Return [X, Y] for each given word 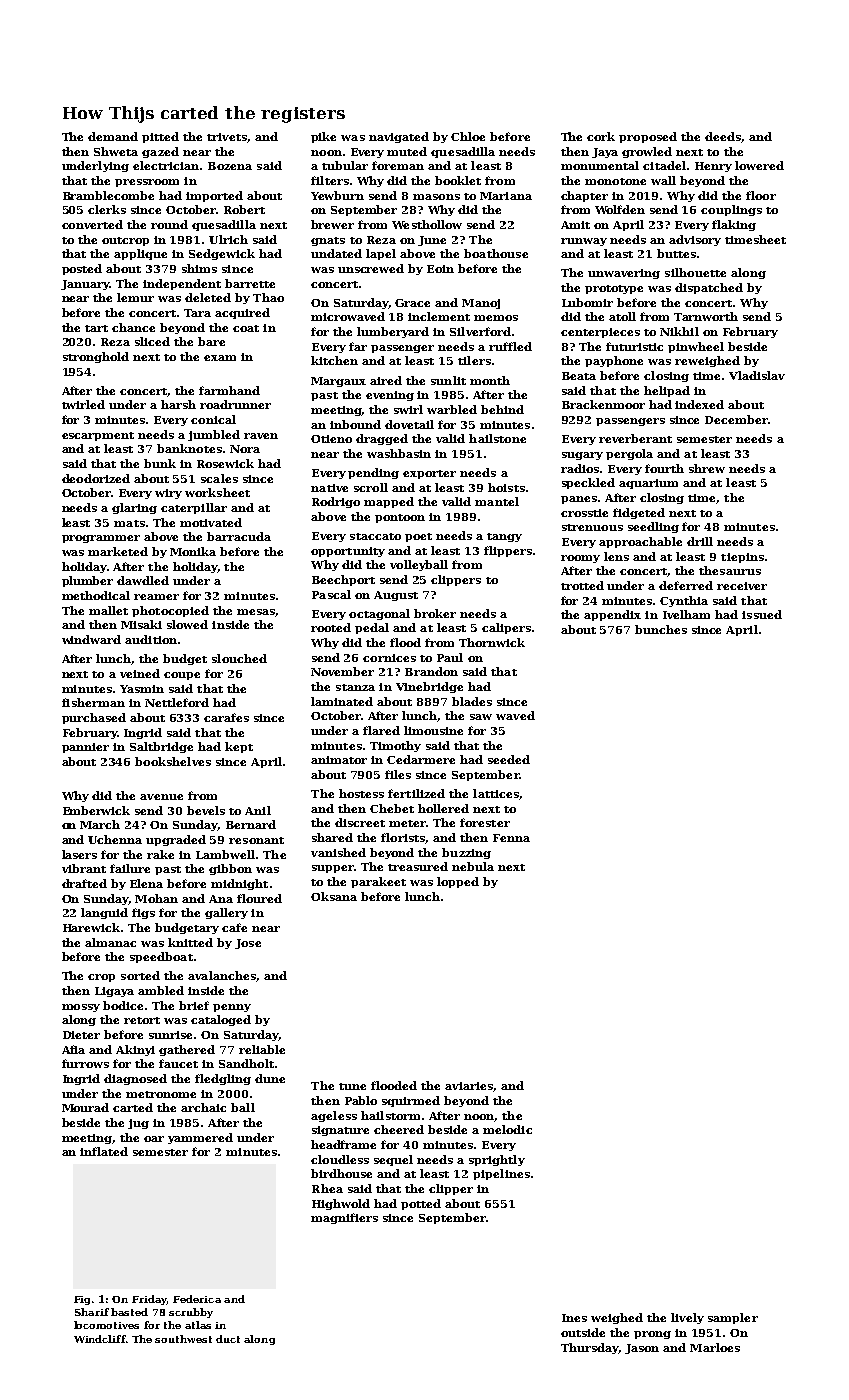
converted [92, 224]
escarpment [98, 436]
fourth [664, 468]
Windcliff [99, 1339]
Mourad [85, 1107]
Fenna [511, 838]
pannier [85, 748]
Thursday [590, 1348]
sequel [393, 1160]
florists [403, 837]
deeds [723, 136]
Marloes [715, 1347]
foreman [398, 165]
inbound [355, 424]
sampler [733, 1318]
